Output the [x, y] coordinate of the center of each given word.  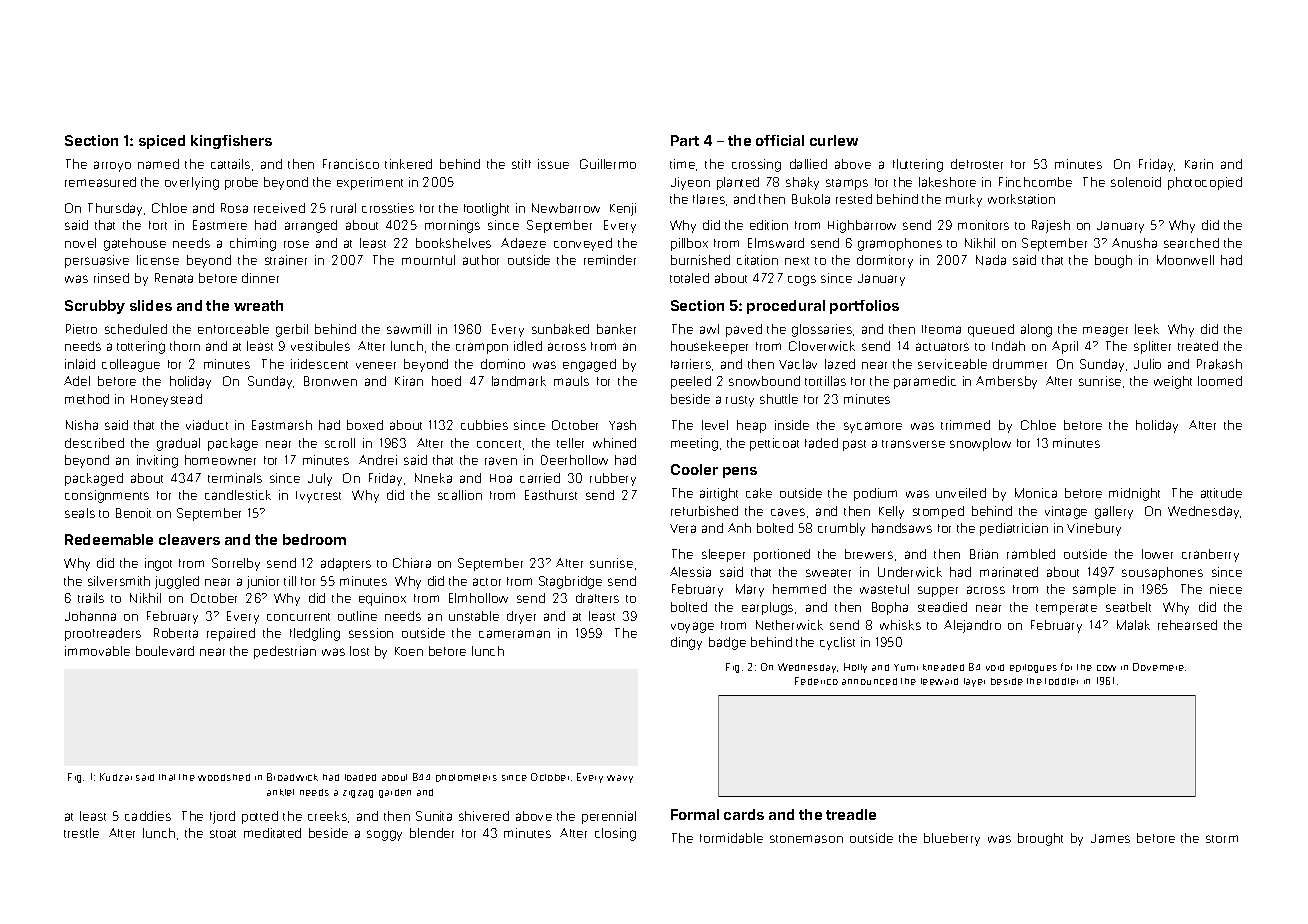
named [158, 164]
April [1065, 347]
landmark [519, 381]
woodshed [224, 777]
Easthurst [551, 495]
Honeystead [166, 400]
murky [964, 200]
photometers [466, 778]
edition [769, 225]
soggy [384, 835]
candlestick [238, 495]
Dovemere [1158, 667]
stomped [938, 512]
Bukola [811, 199]
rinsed [111, 278]
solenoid [1136, 182]
